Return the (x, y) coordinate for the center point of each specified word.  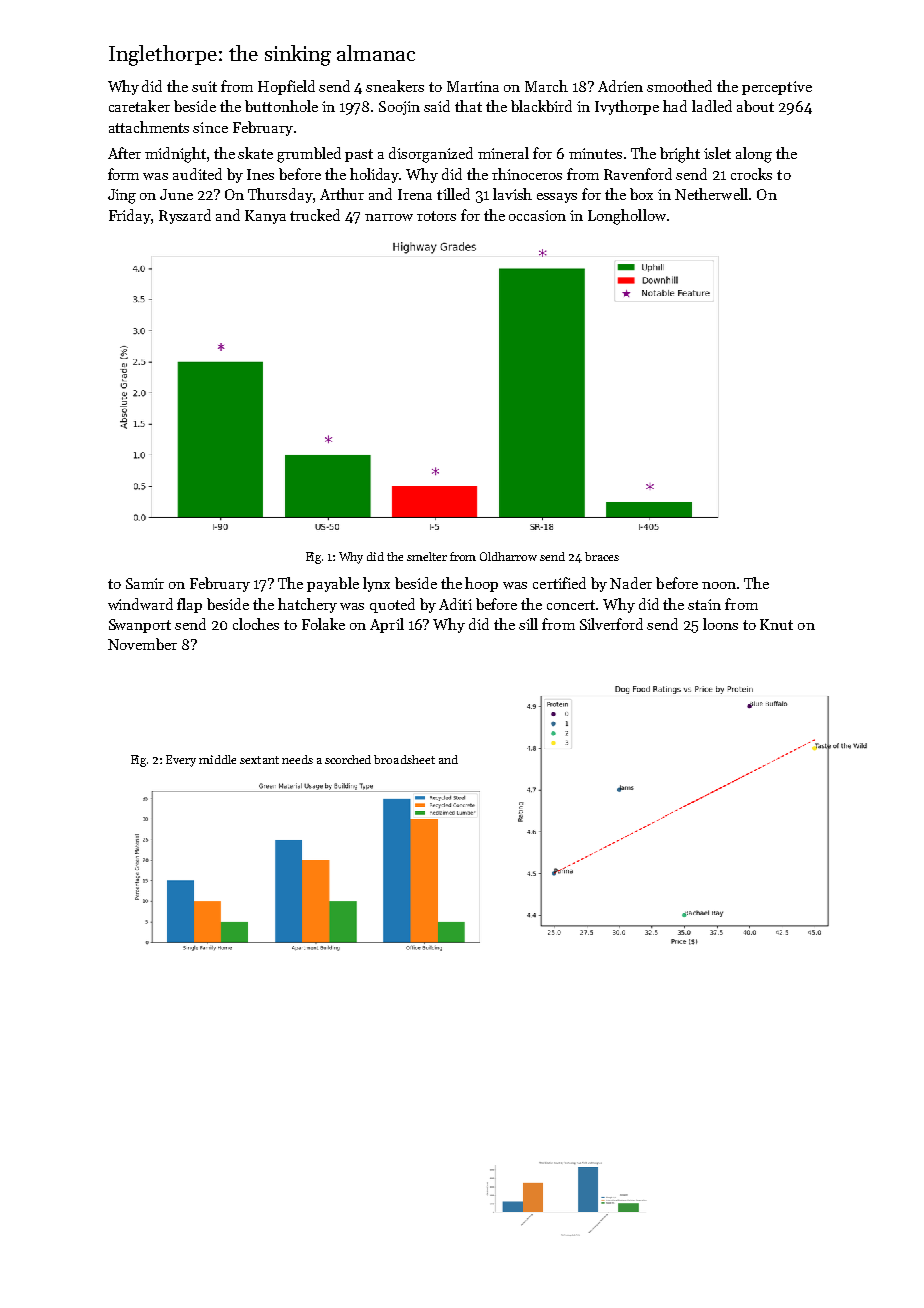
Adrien (620, 86)
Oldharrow (508, 556)
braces (602, 556)
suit (204, 86)
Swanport (140, 626)
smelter (427, 556)
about (755, 106)
